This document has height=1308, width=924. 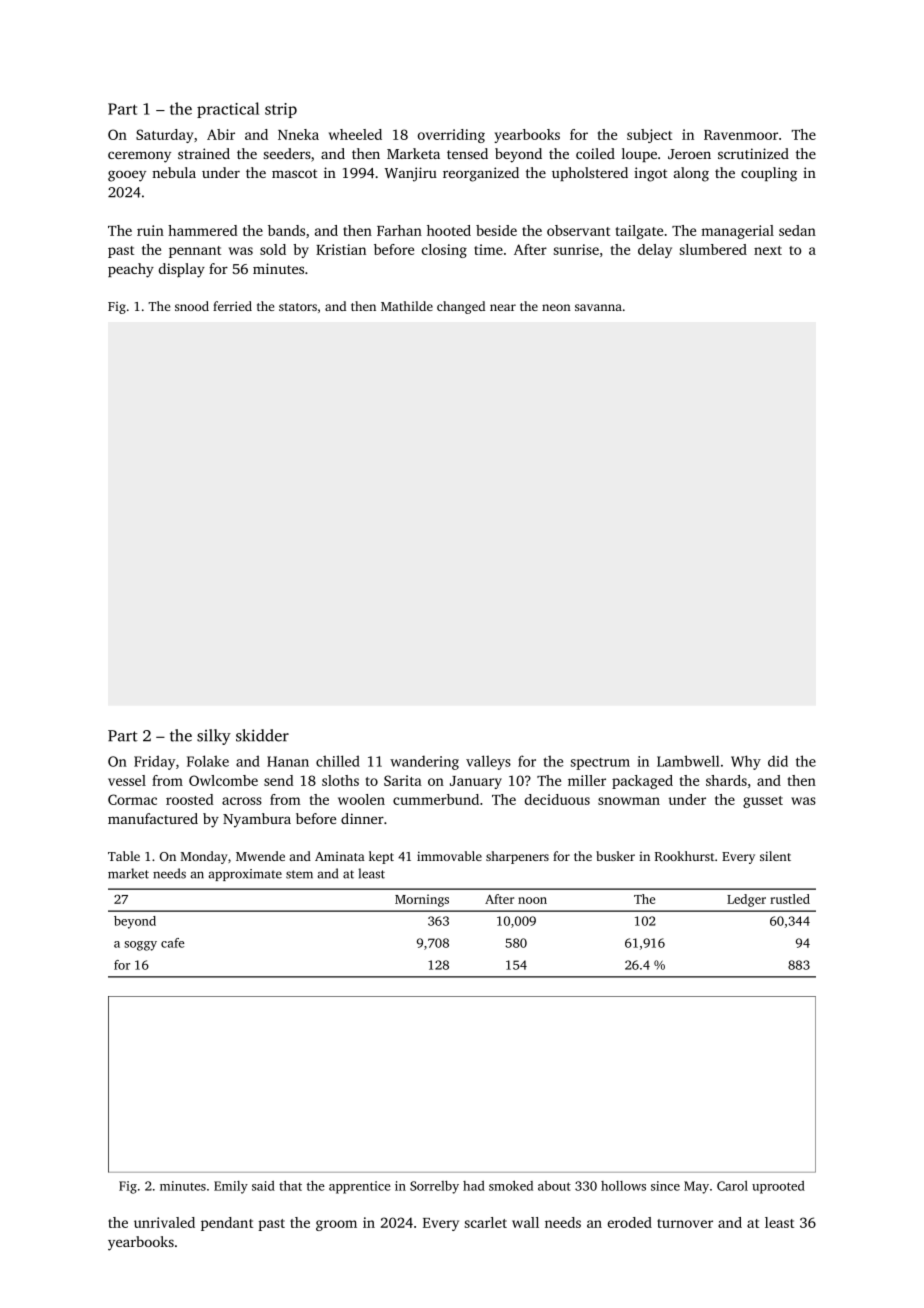 I want to click on turnover, so click(x=685, y=1223).
